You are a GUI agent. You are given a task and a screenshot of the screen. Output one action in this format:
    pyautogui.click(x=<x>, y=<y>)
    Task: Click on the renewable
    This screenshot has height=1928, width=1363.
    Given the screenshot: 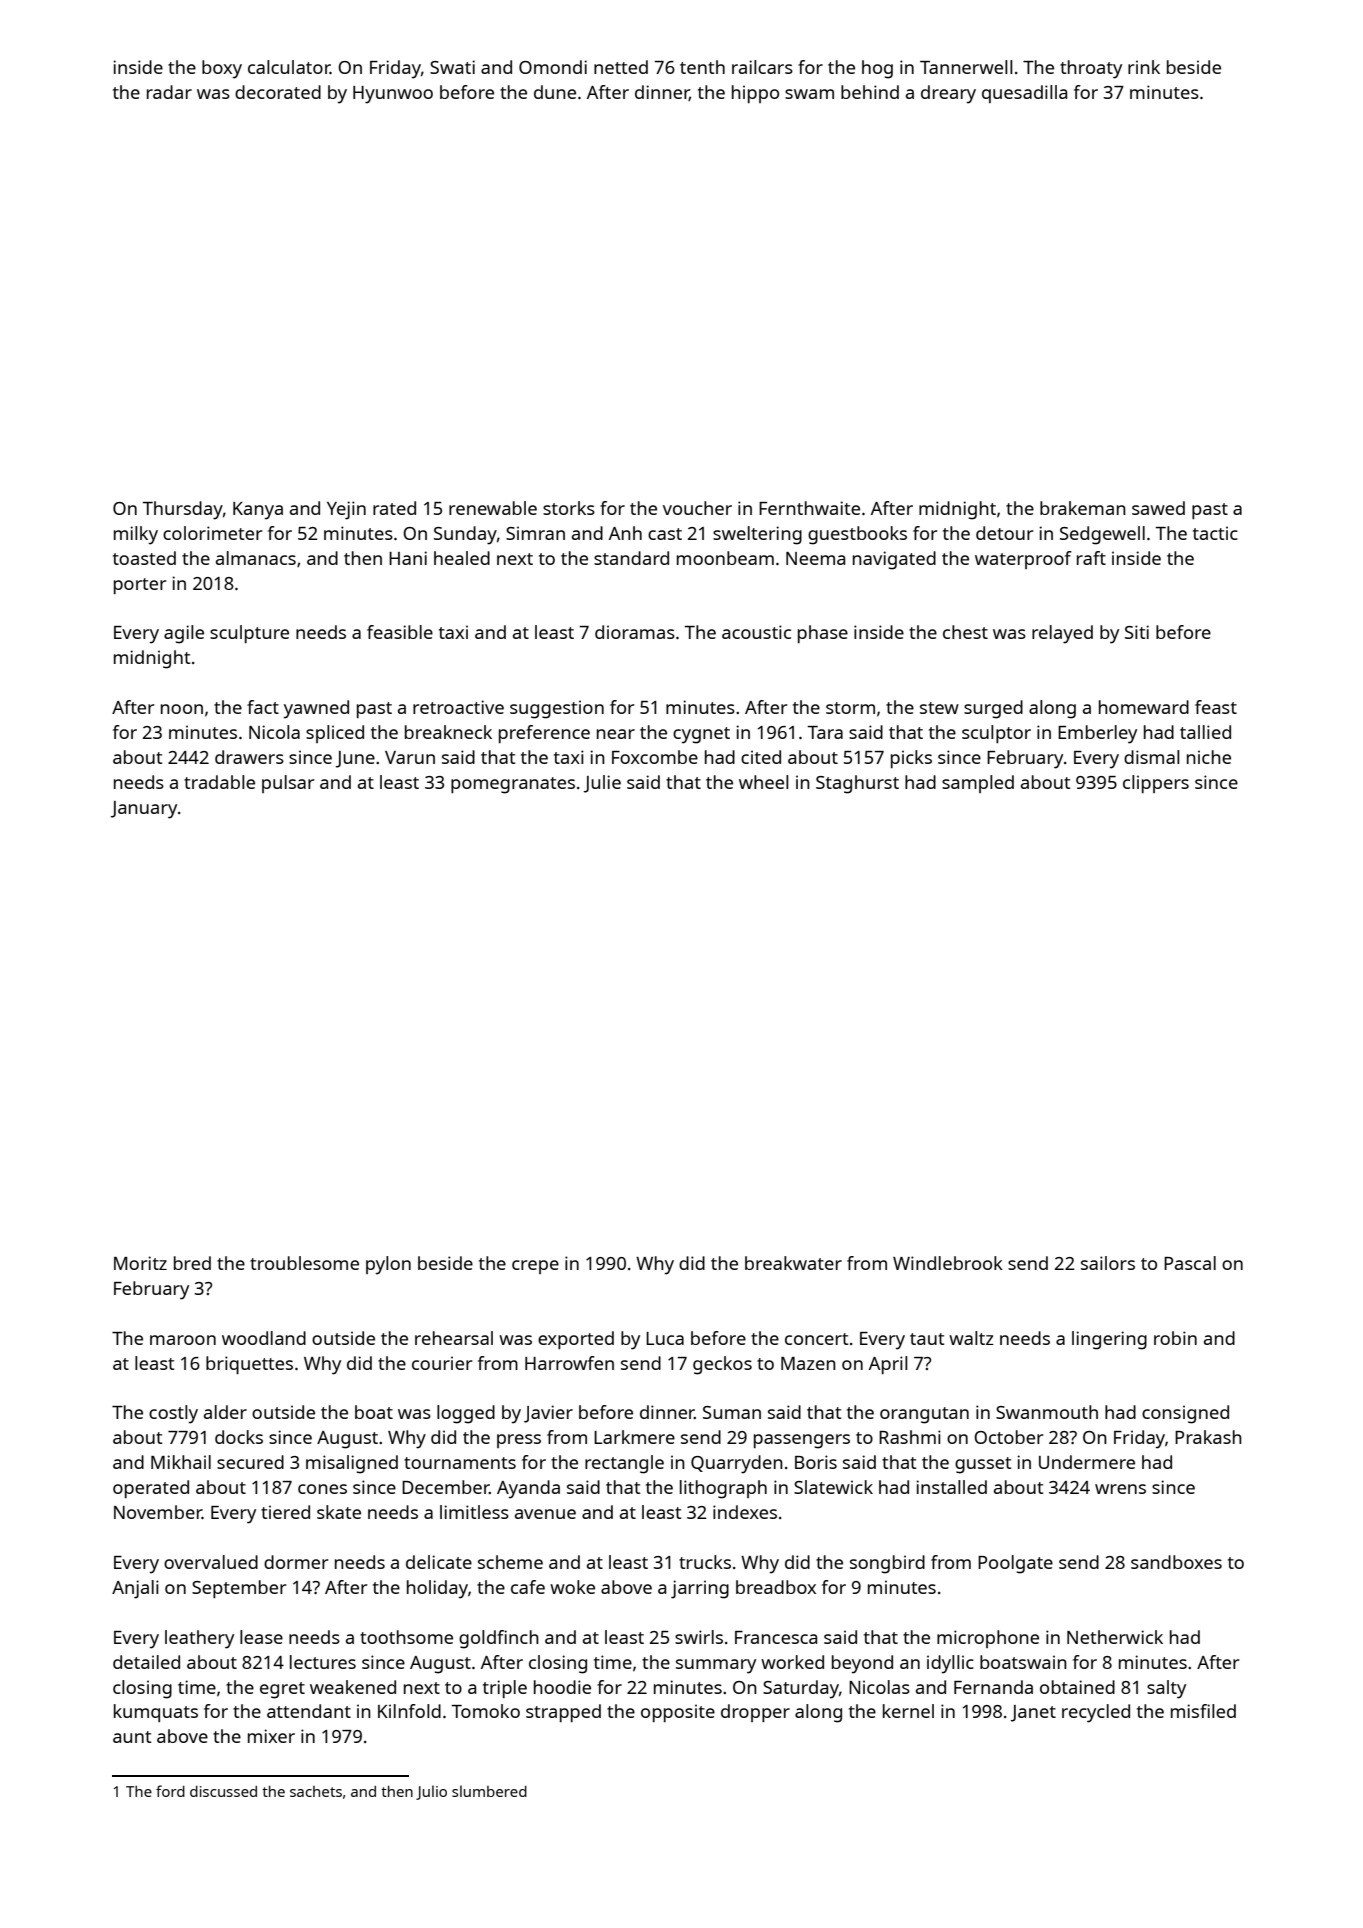 What is the action you would take?
    pyautogui.click(x=493, y=508)
